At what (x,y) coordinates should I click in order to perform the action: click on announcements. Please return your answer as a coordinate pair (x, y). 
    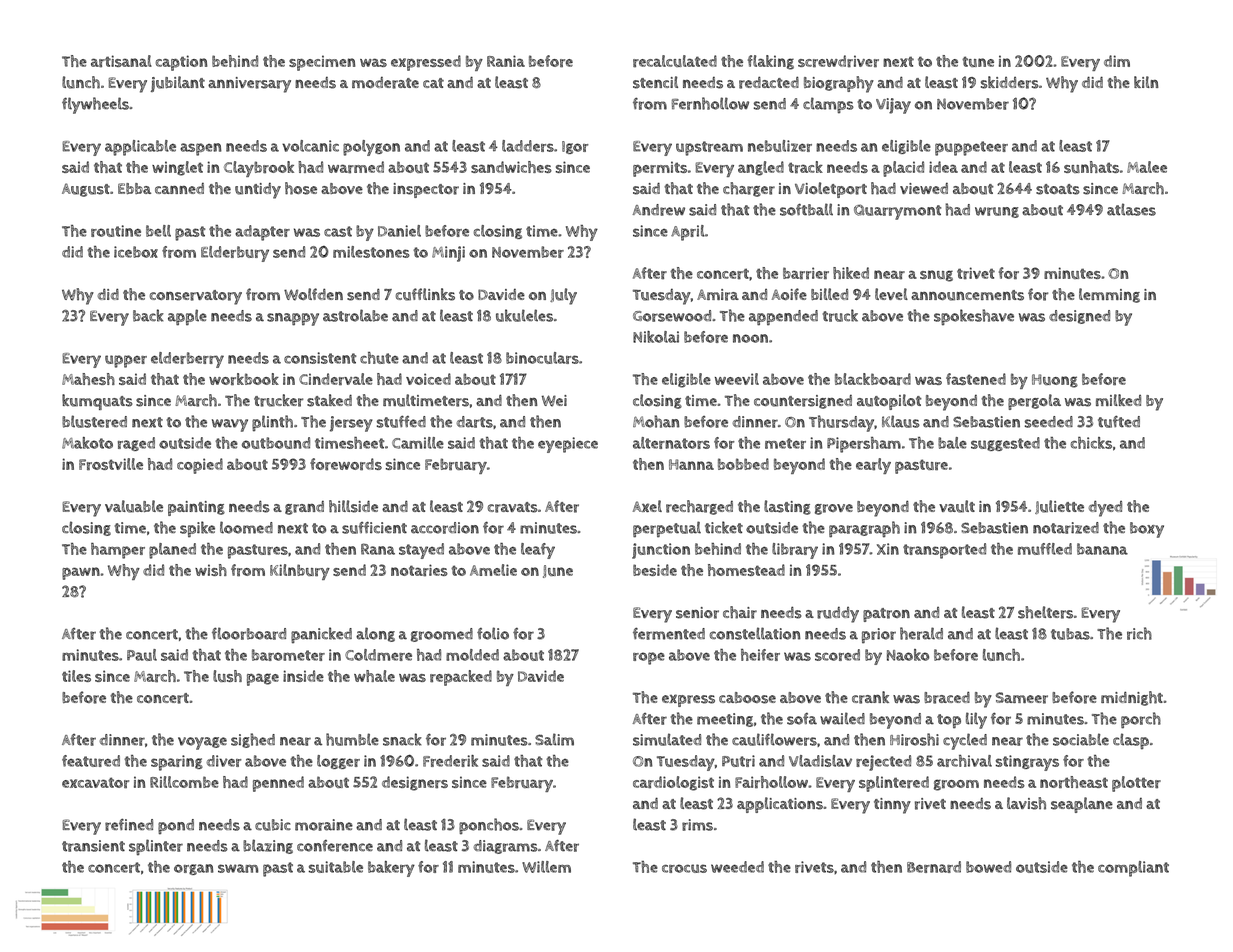
    Looking at the image, I should click on (967, 295).
